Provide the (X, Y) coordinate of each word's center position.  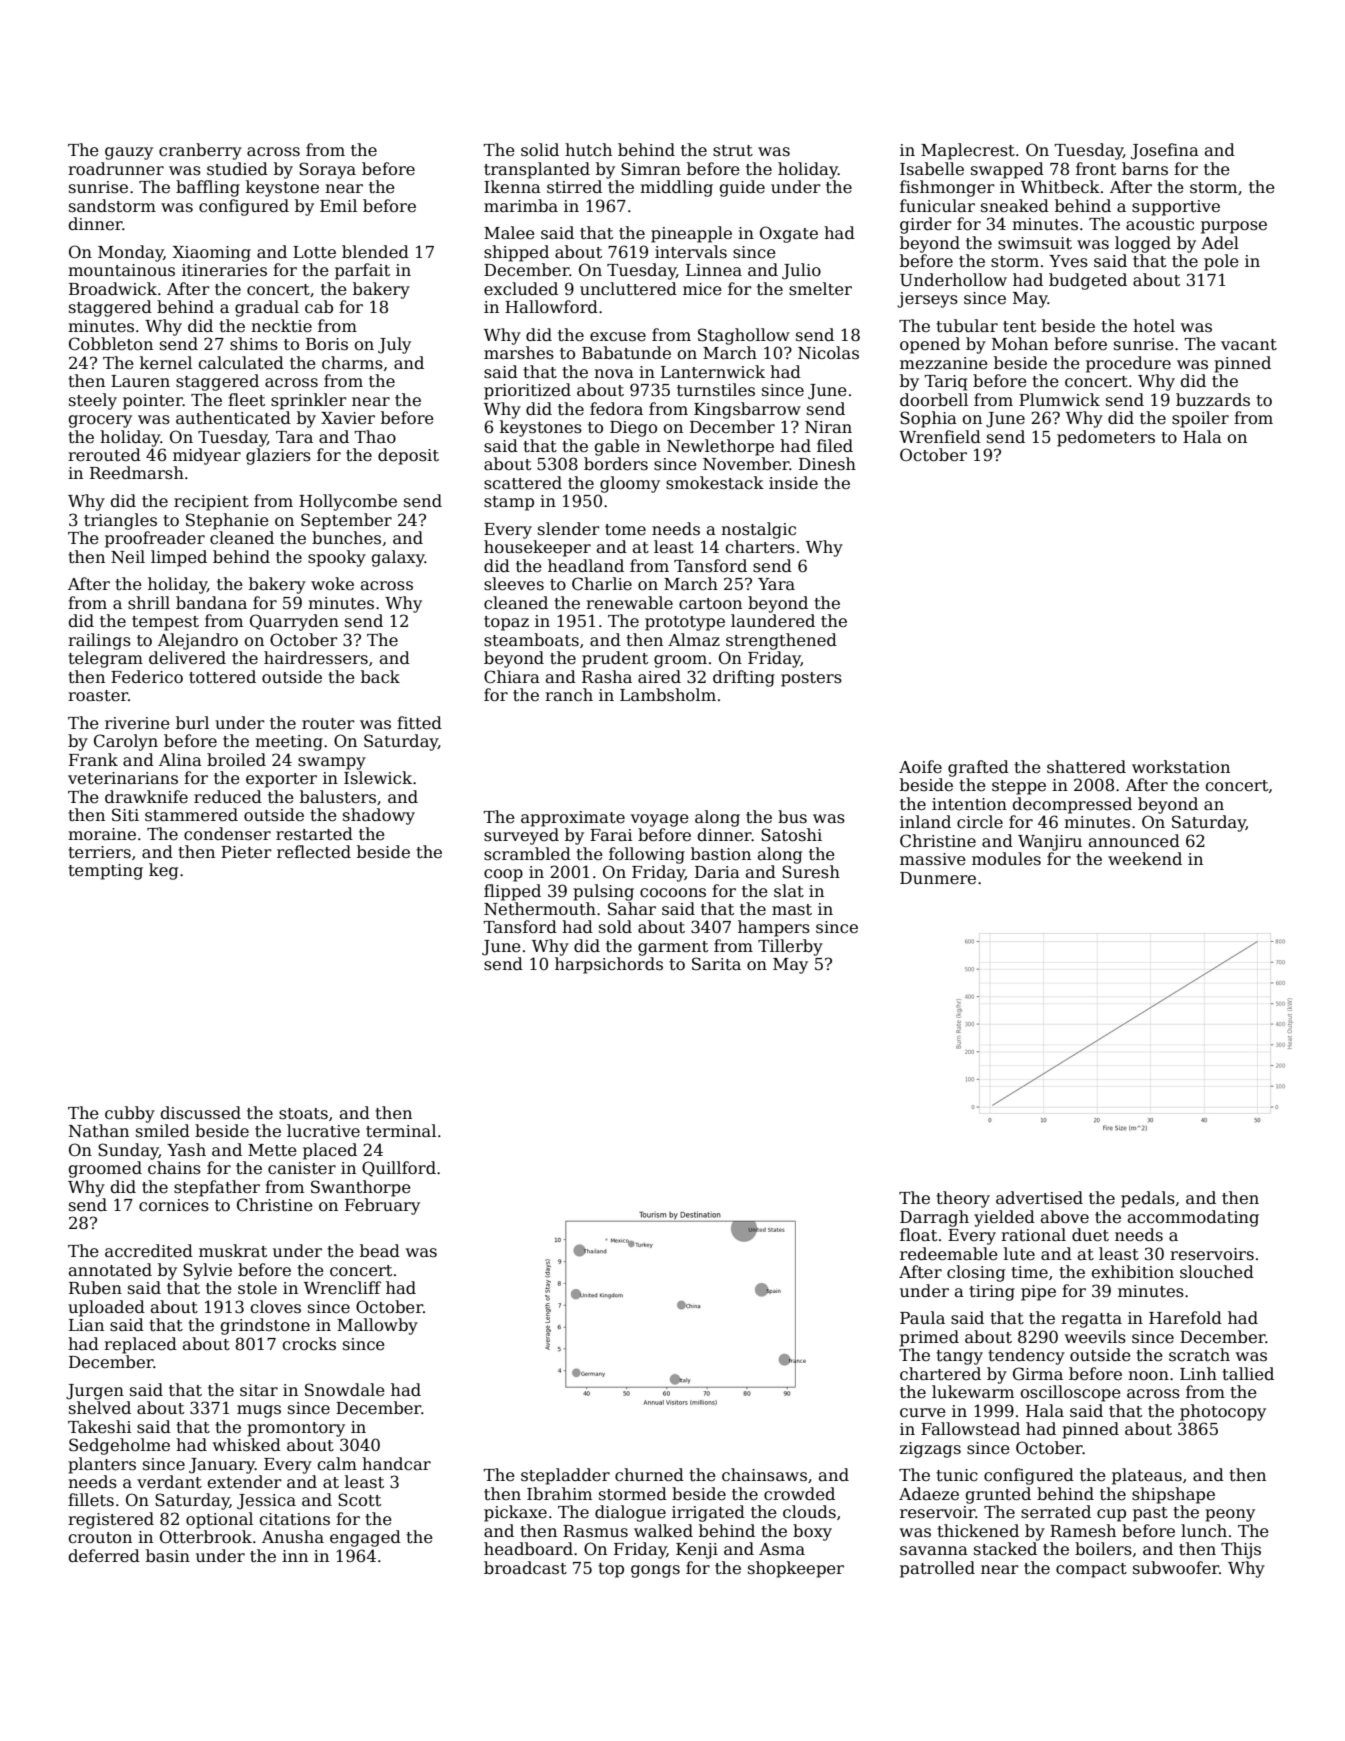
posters (811, 679)
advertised (1039, 1198)
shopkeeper (796, 1569)
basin (168, 1556)
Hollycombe (348, 502)
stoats (303, 1114)
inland (925, 822)
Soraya (327, 170)
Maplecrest (968, 151)
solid (540, 150)
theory (963, 1199)
